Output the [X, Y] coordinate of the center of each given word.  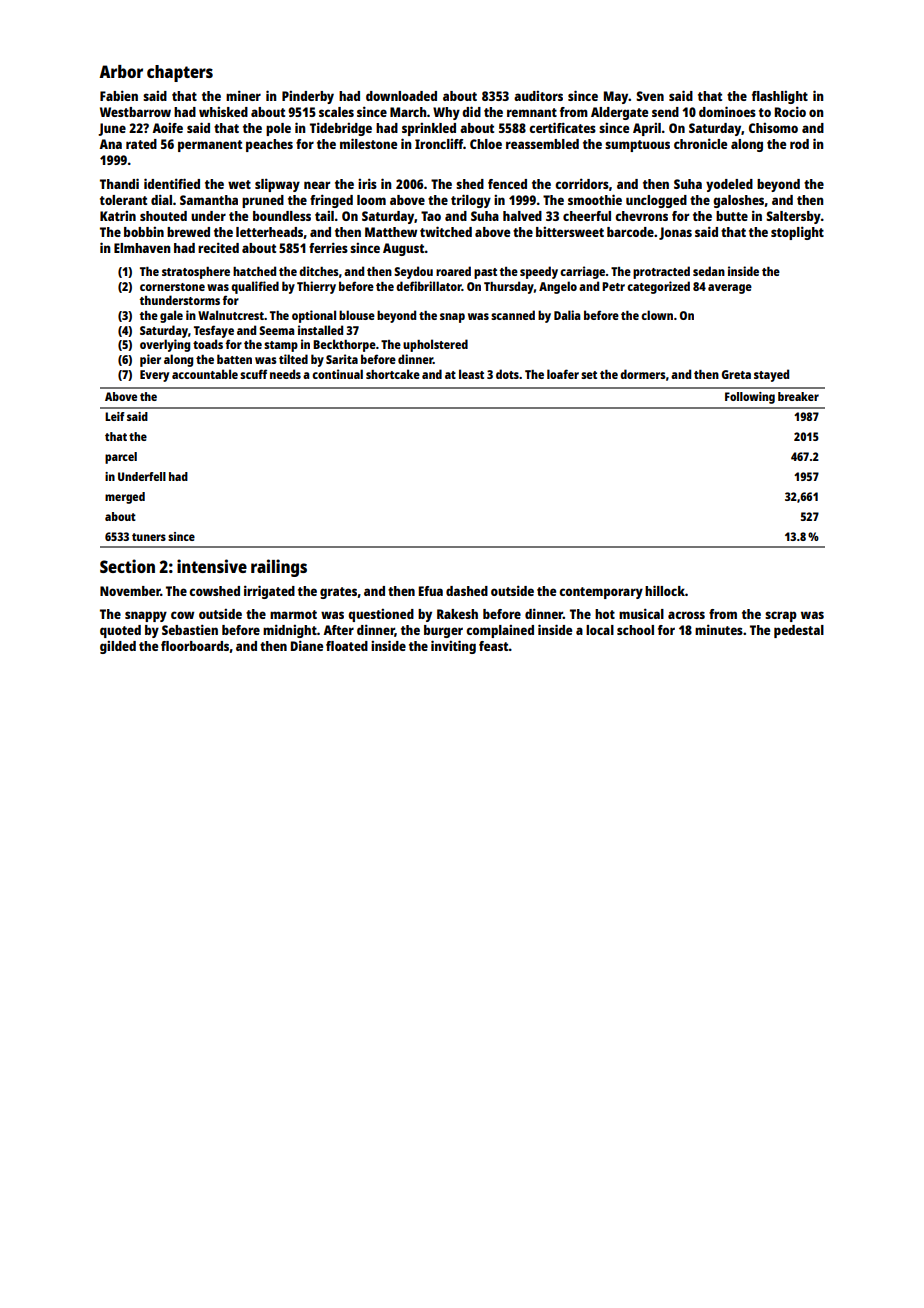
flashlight [780, 97]
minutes [719, 629]
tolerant [123, 200]
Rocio [790, 111]
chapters [180, 73]
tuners [149, 537]
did [471, 111]
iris [367, 183]
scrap [781, 616]
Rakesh [457, 614]
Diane [307, 645]
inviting [453, 647]
